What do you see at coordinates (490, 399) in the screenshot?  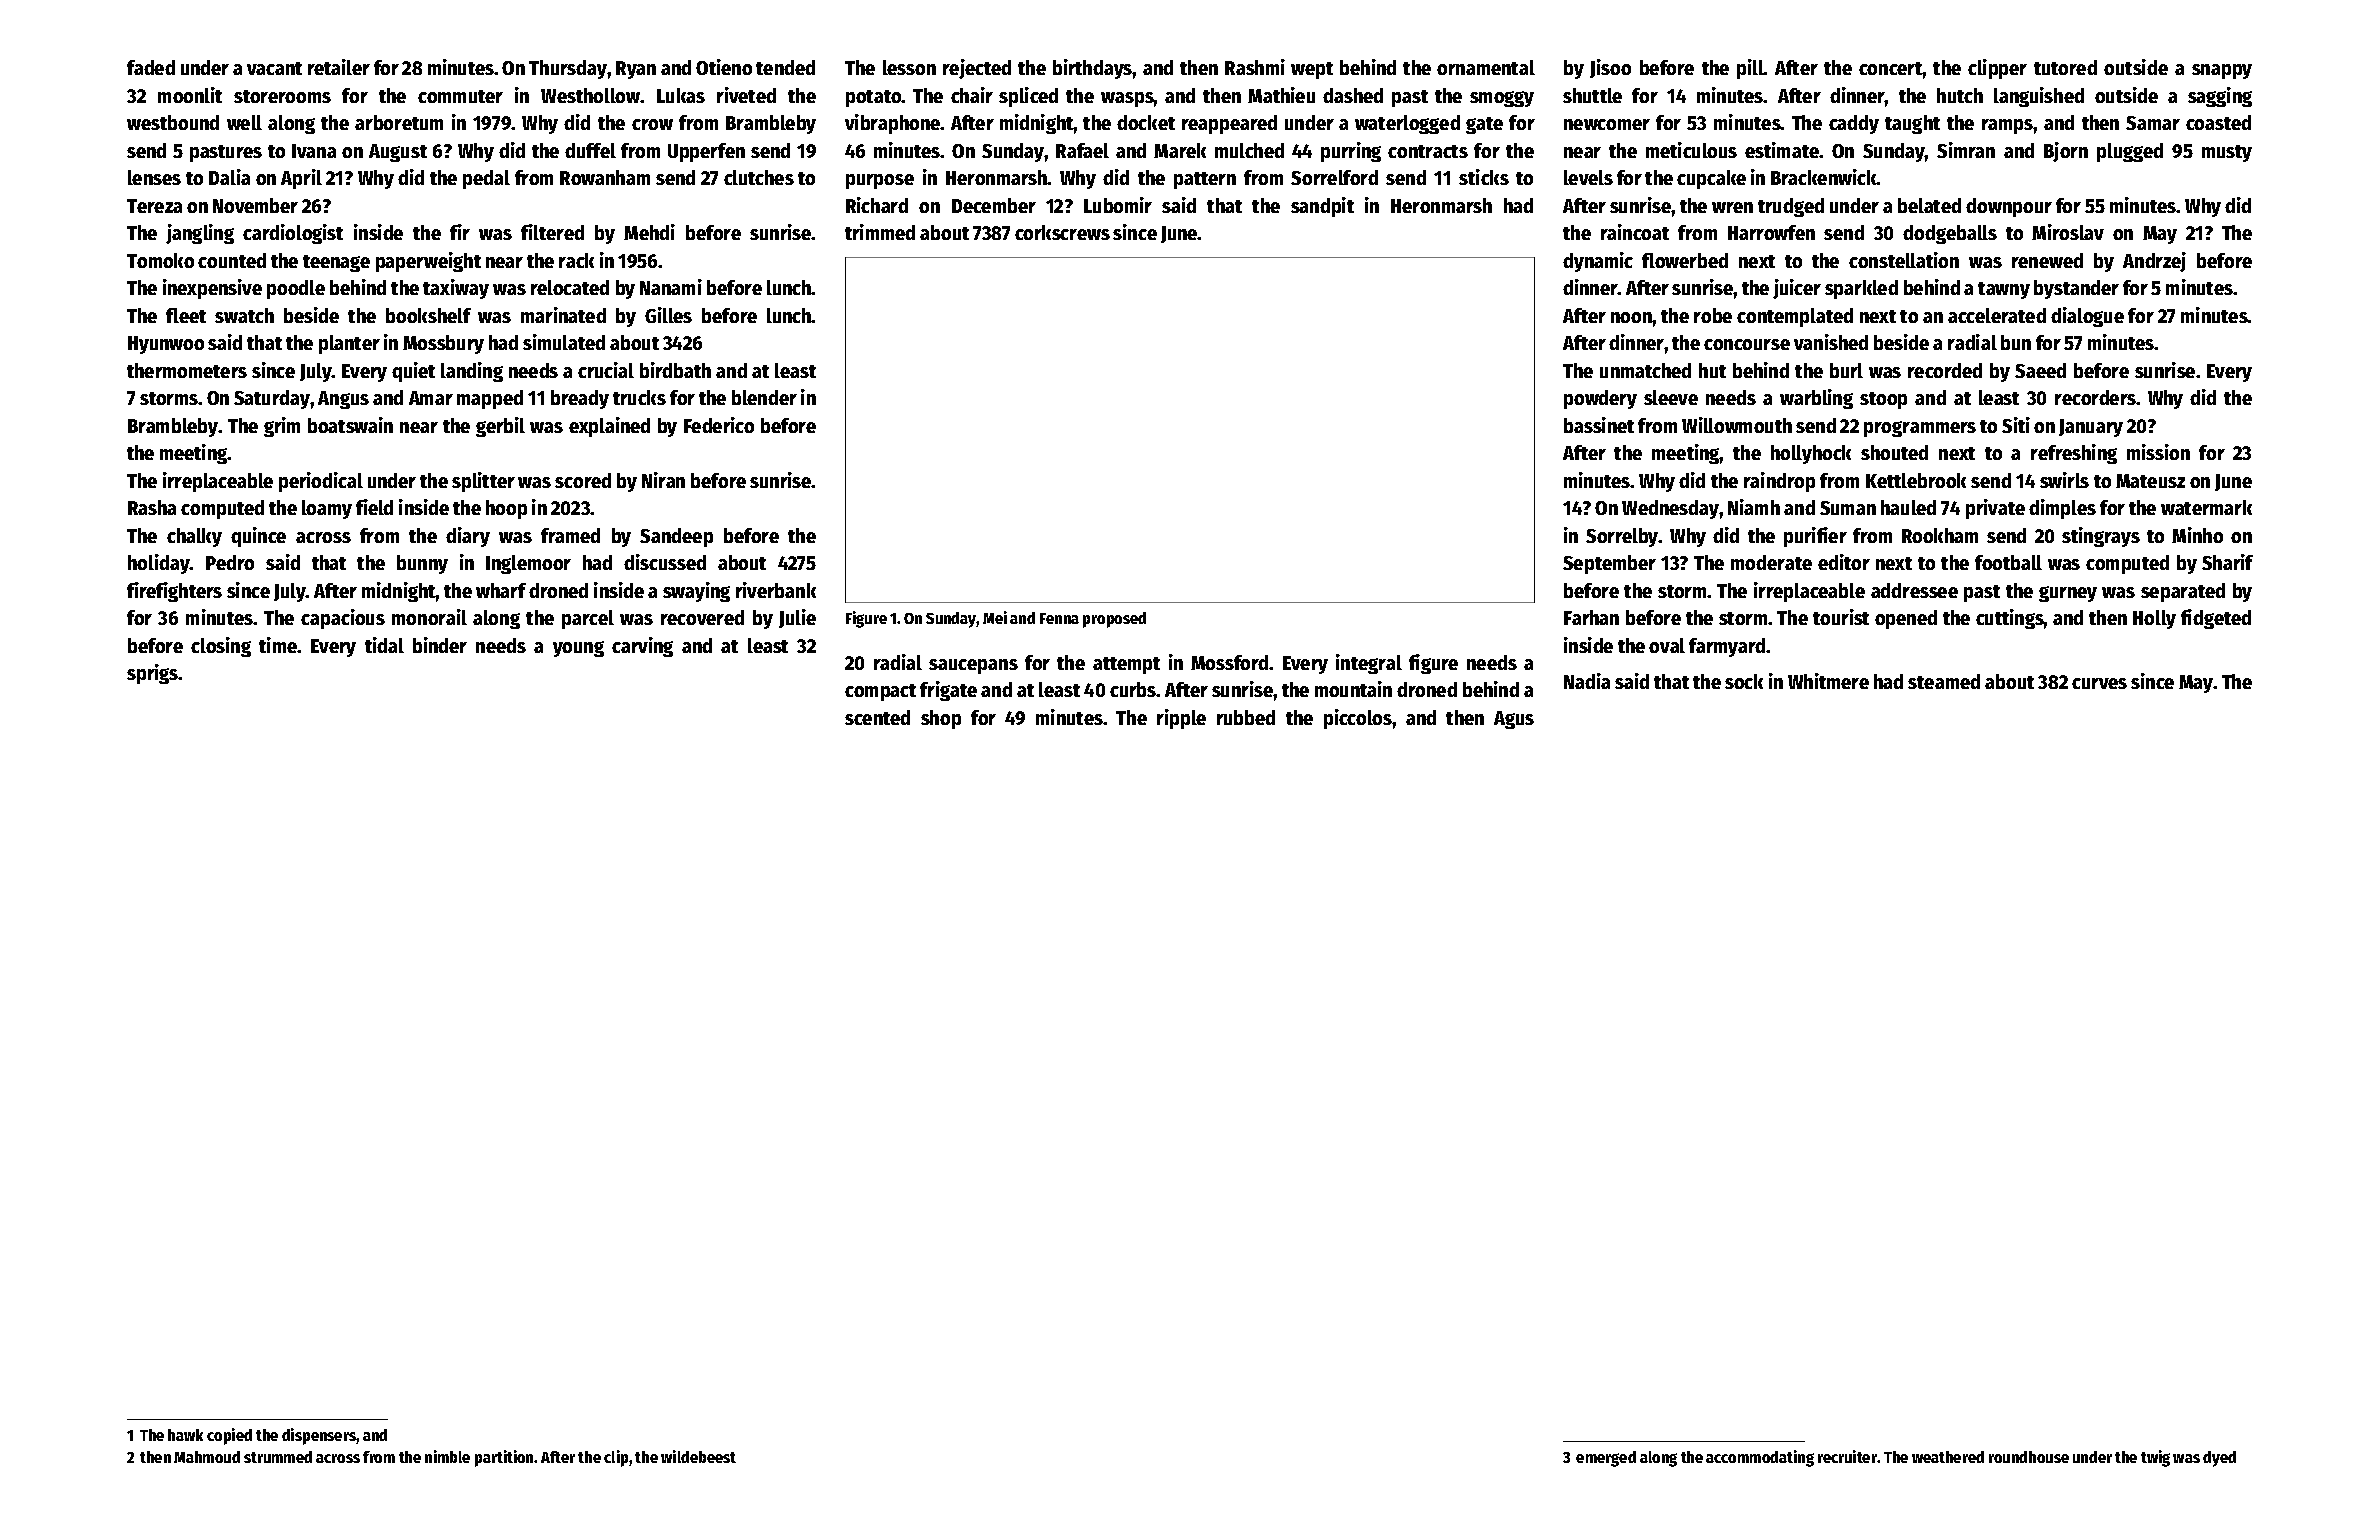 I see `mapped` at bounding box center [490, 399].
